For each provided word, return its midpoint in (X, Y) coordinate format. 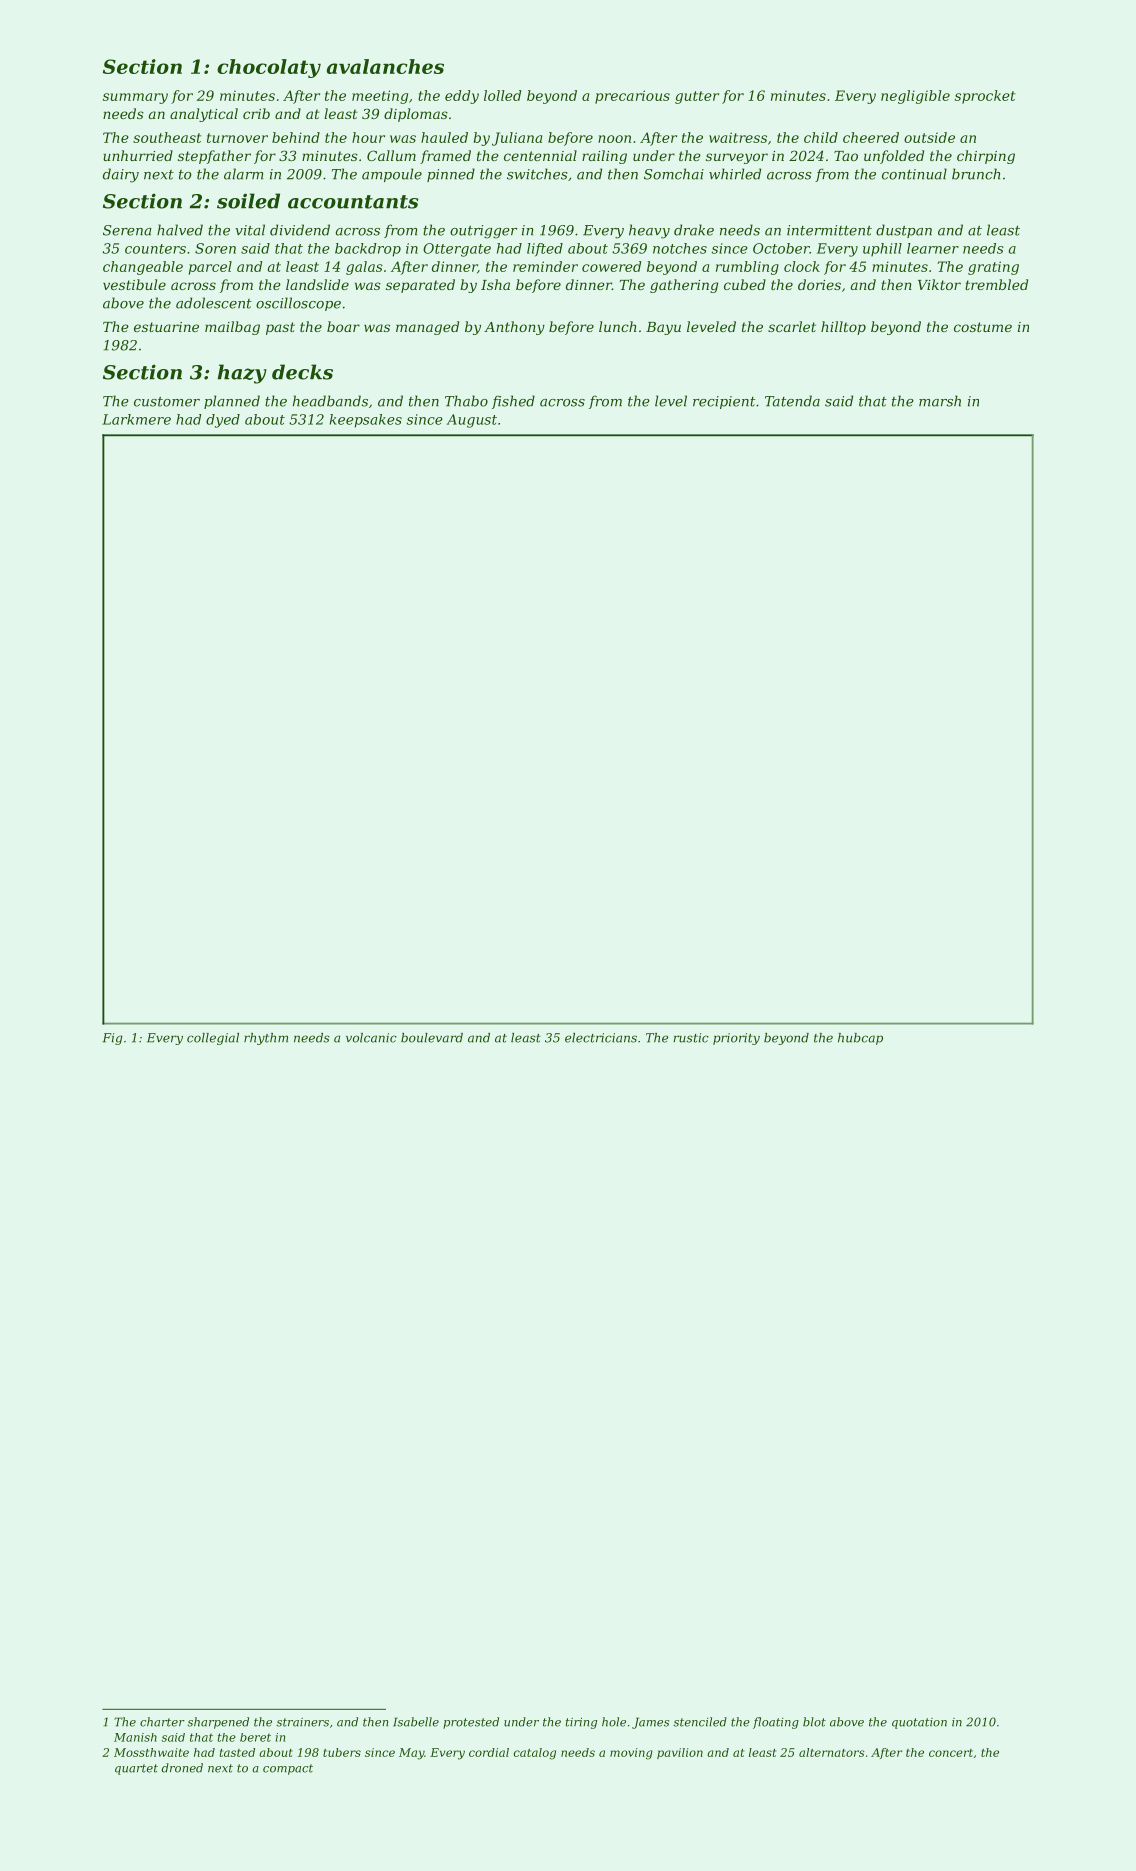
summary (135, 98)
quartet (136, 1769)
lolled (502, 95)
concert (951, 1753)
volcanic (371, 1038)
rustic (691, 1038)
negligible (915, 97)
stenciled (700, 1722)
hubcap (860, 1039)
